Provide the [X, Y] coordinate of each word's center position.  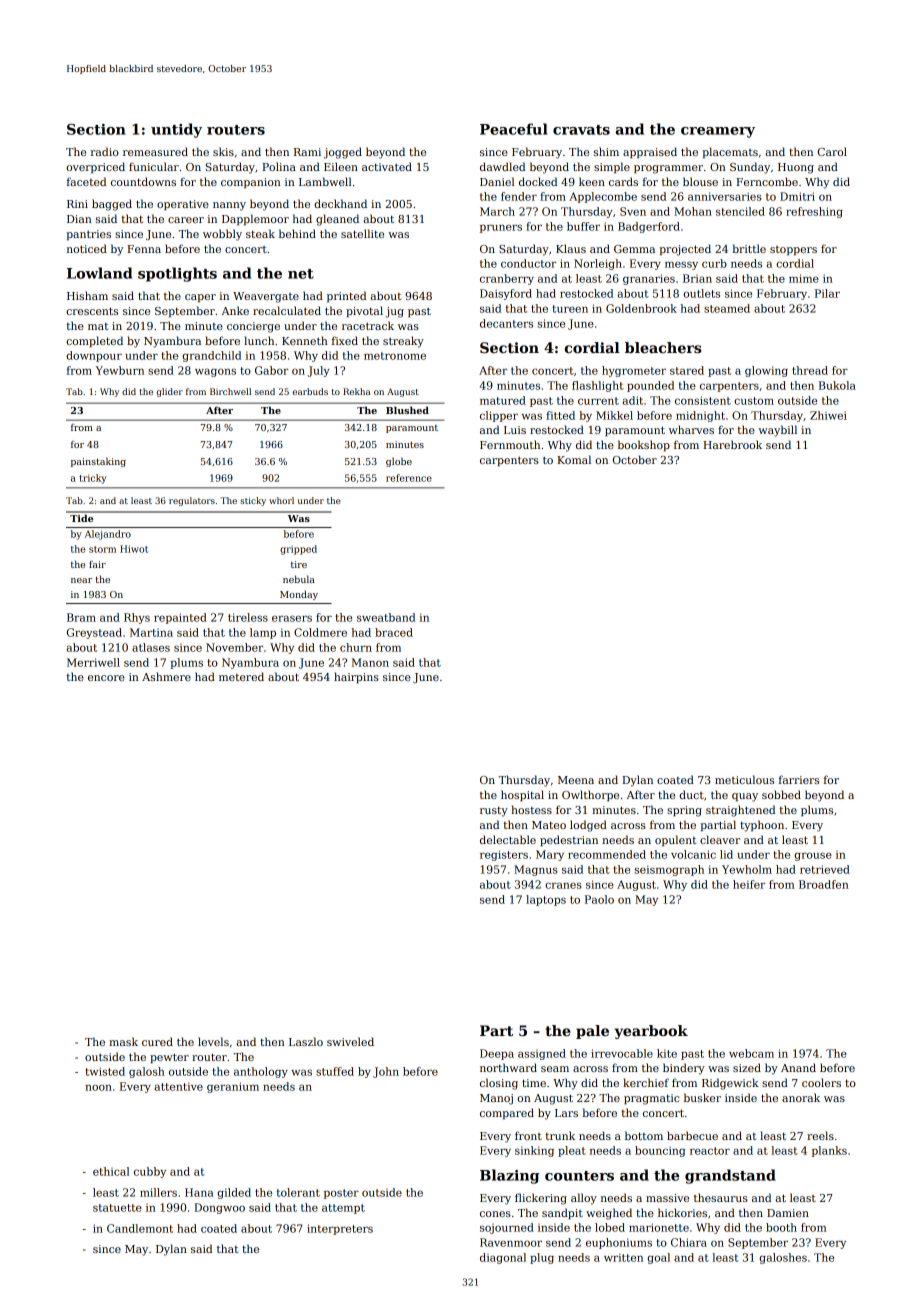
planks [829, 1151]
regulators [192, 501]
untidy [176, 130]
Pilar [827, 293]
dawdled [502, 166]
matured [503, 400]
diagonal [503, 1258]
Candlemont [140, 1228]
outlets [701, 293]
